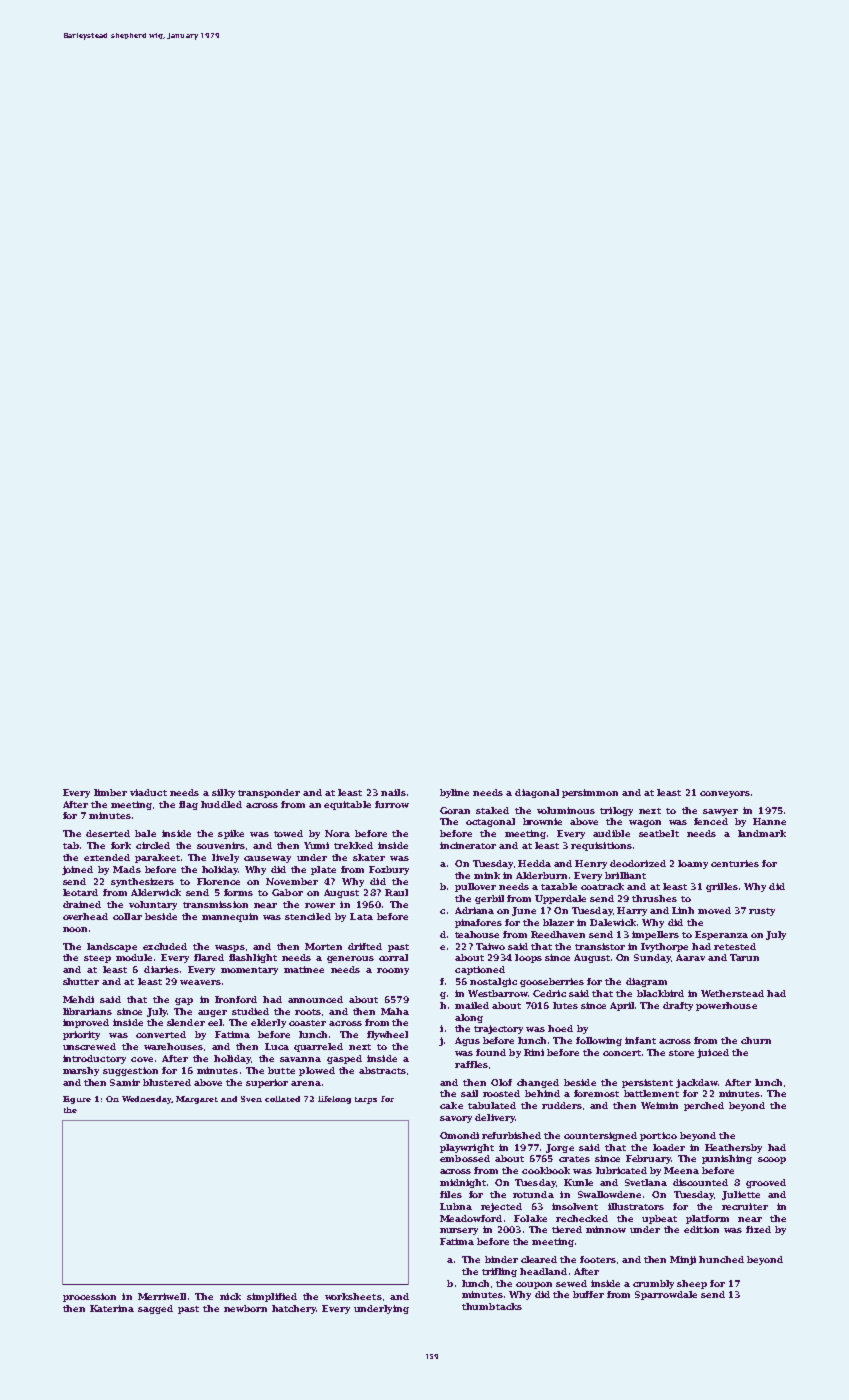 The width and height of the document is (849, 1400). What do you see at coordinates (648, 1159) in the document?
I see `February` at bounding box center [648, 1159].
